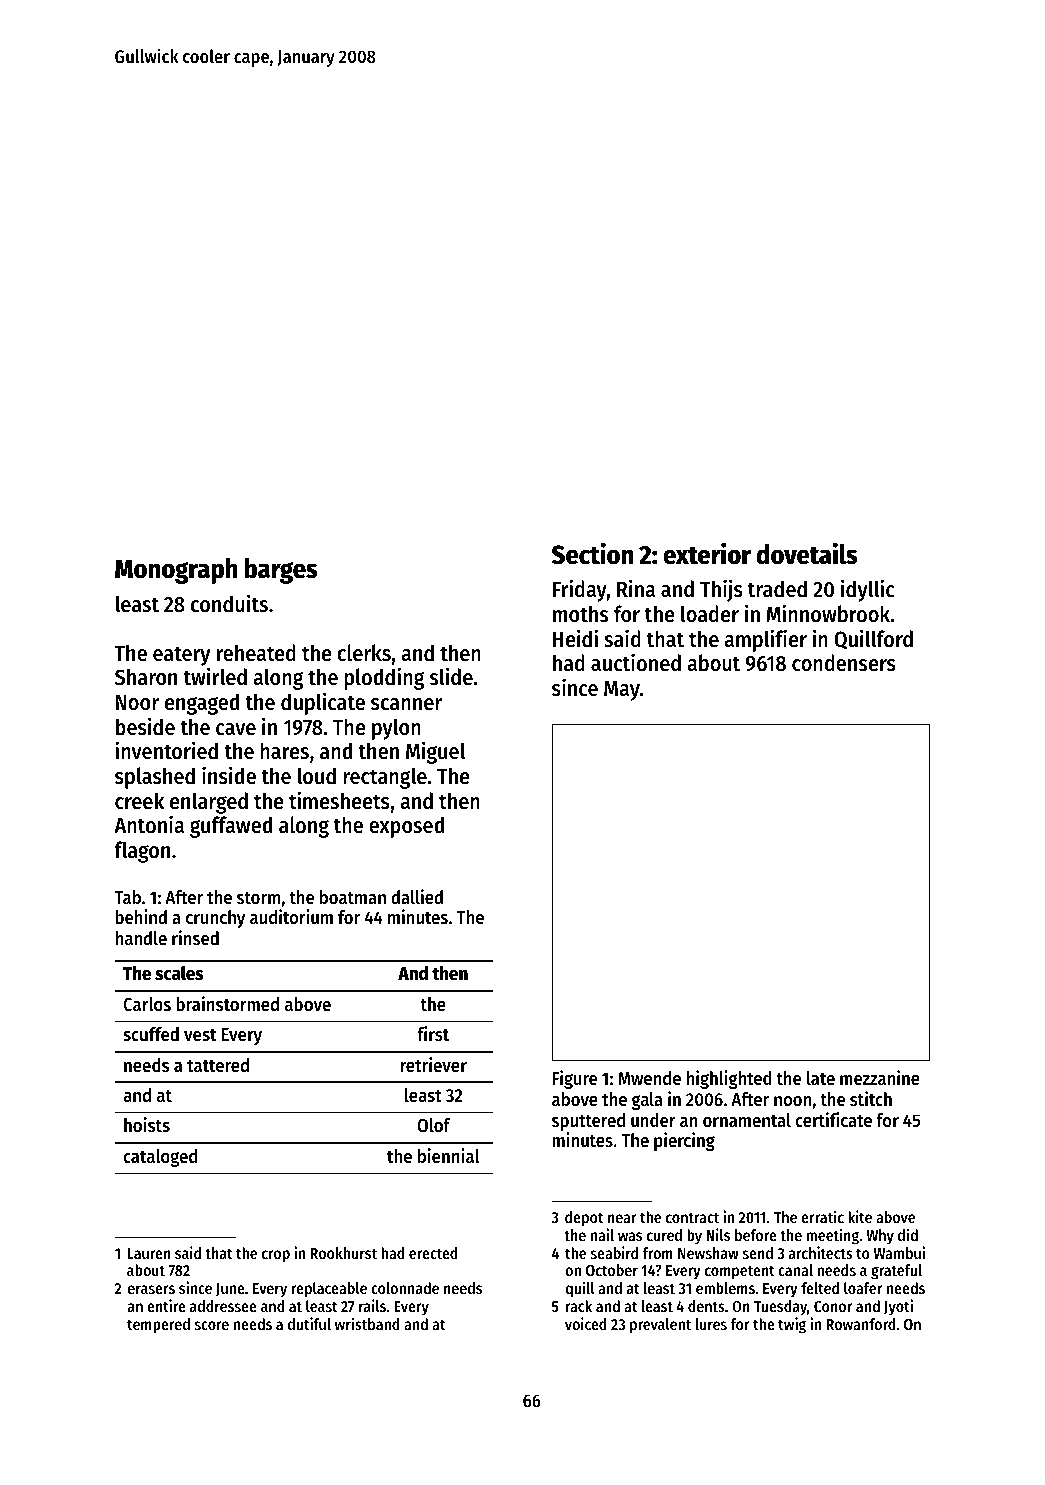 The height and width of the screenshot is (1485, 1045). Describe the element at coordinates (880, 1077) in the screenshot. I see `mezzanine` at that location.
